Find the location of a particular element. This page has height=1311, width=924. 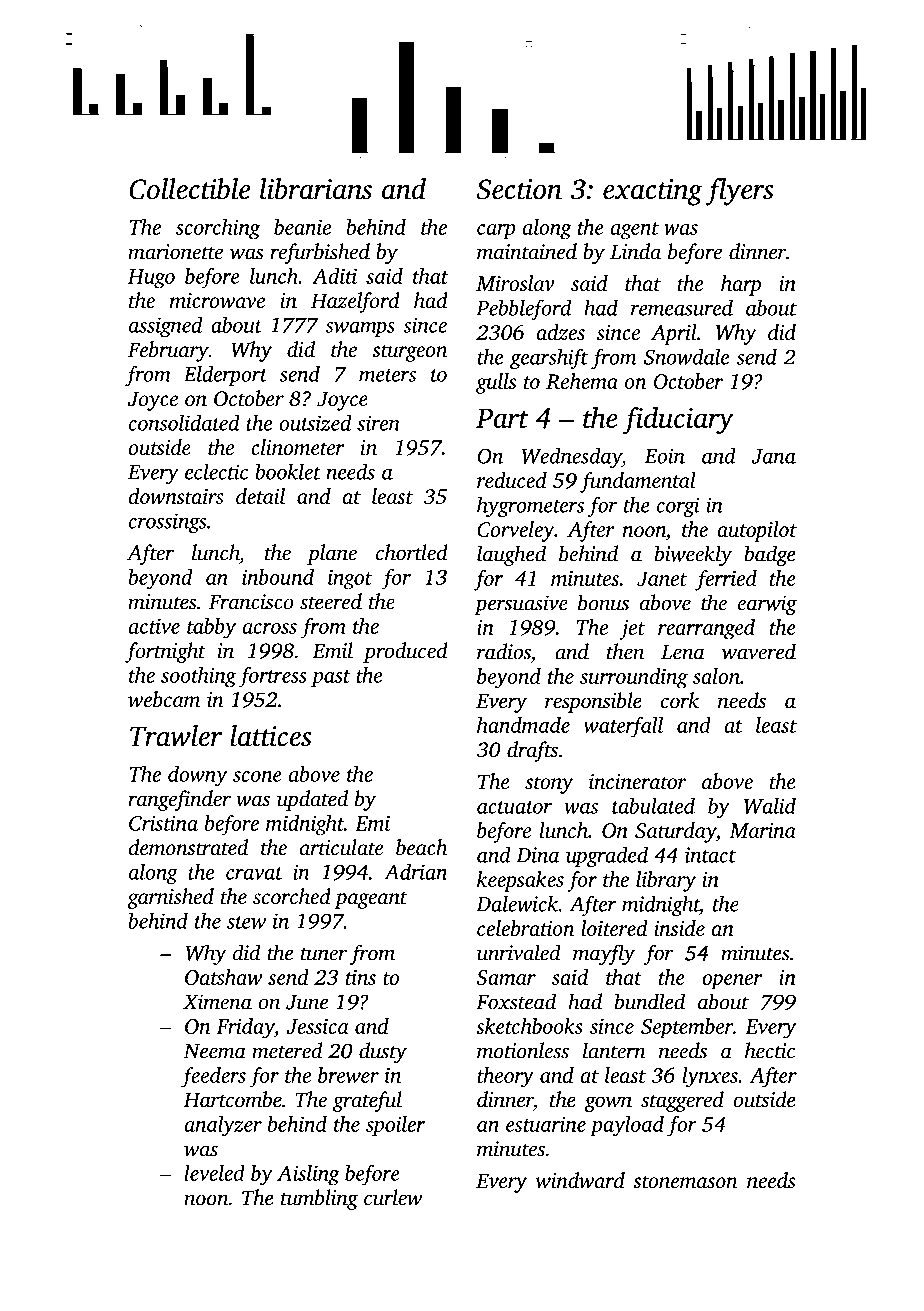

chortled is located at coordinates (412, 552).
